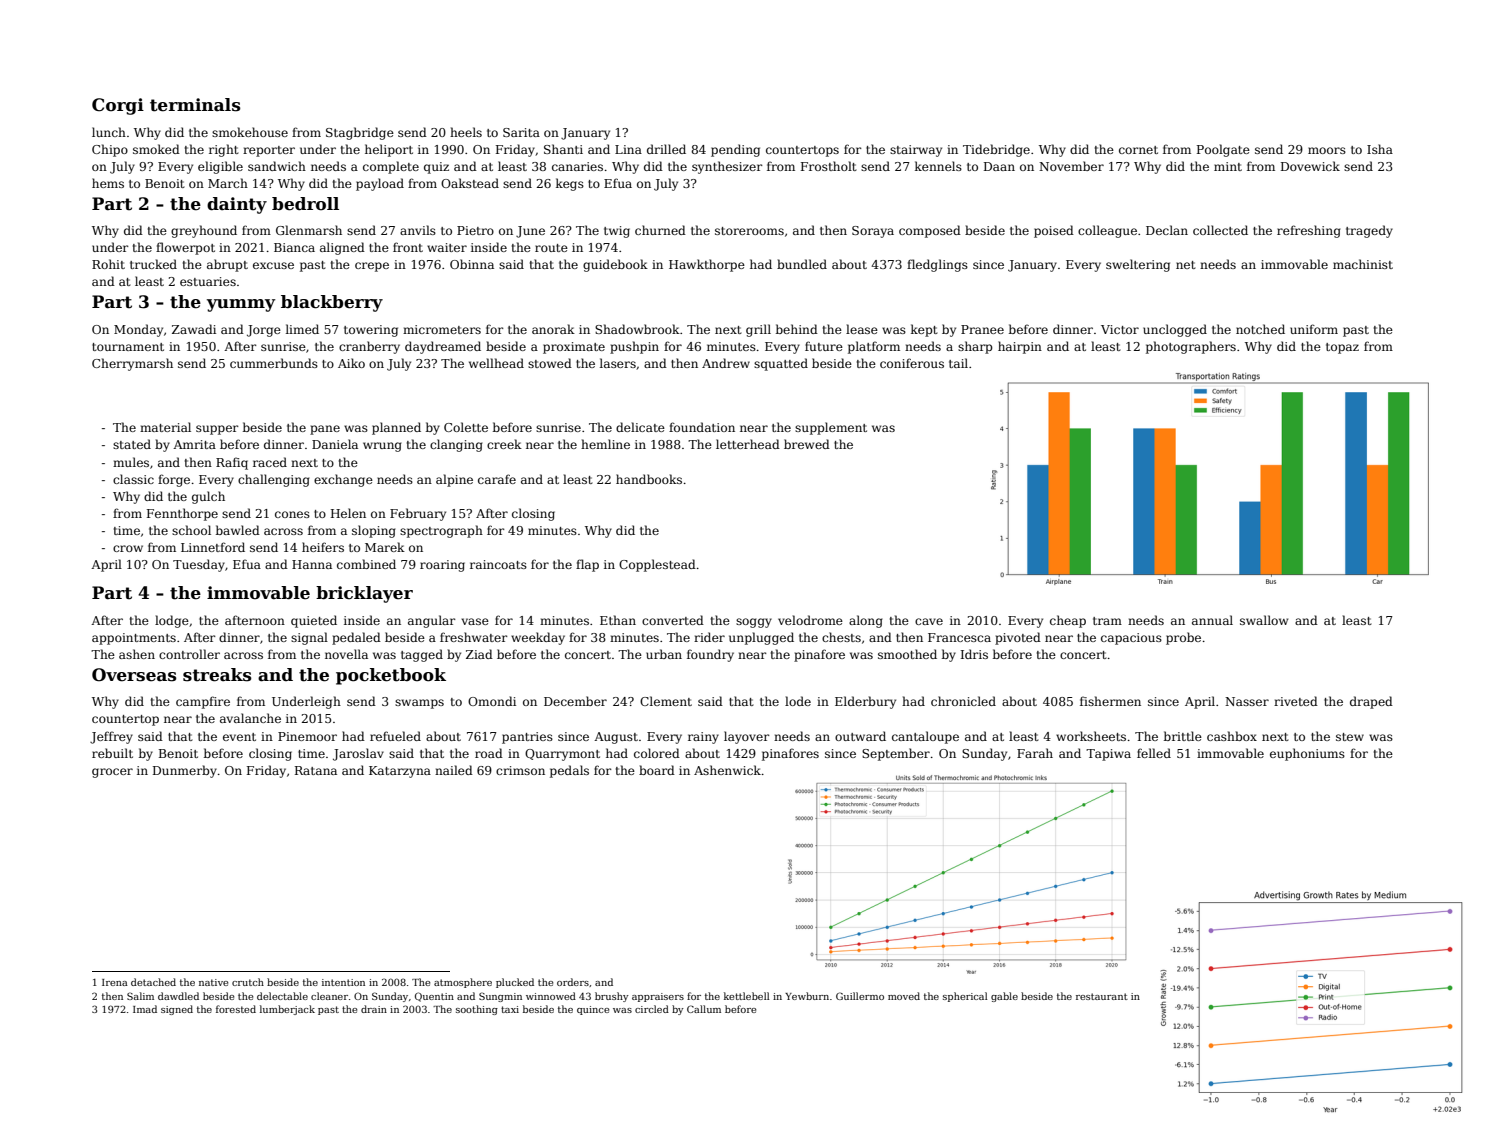 This screenshot has height=1148, width=1485. I want to click on supper, so click(217, 430).
